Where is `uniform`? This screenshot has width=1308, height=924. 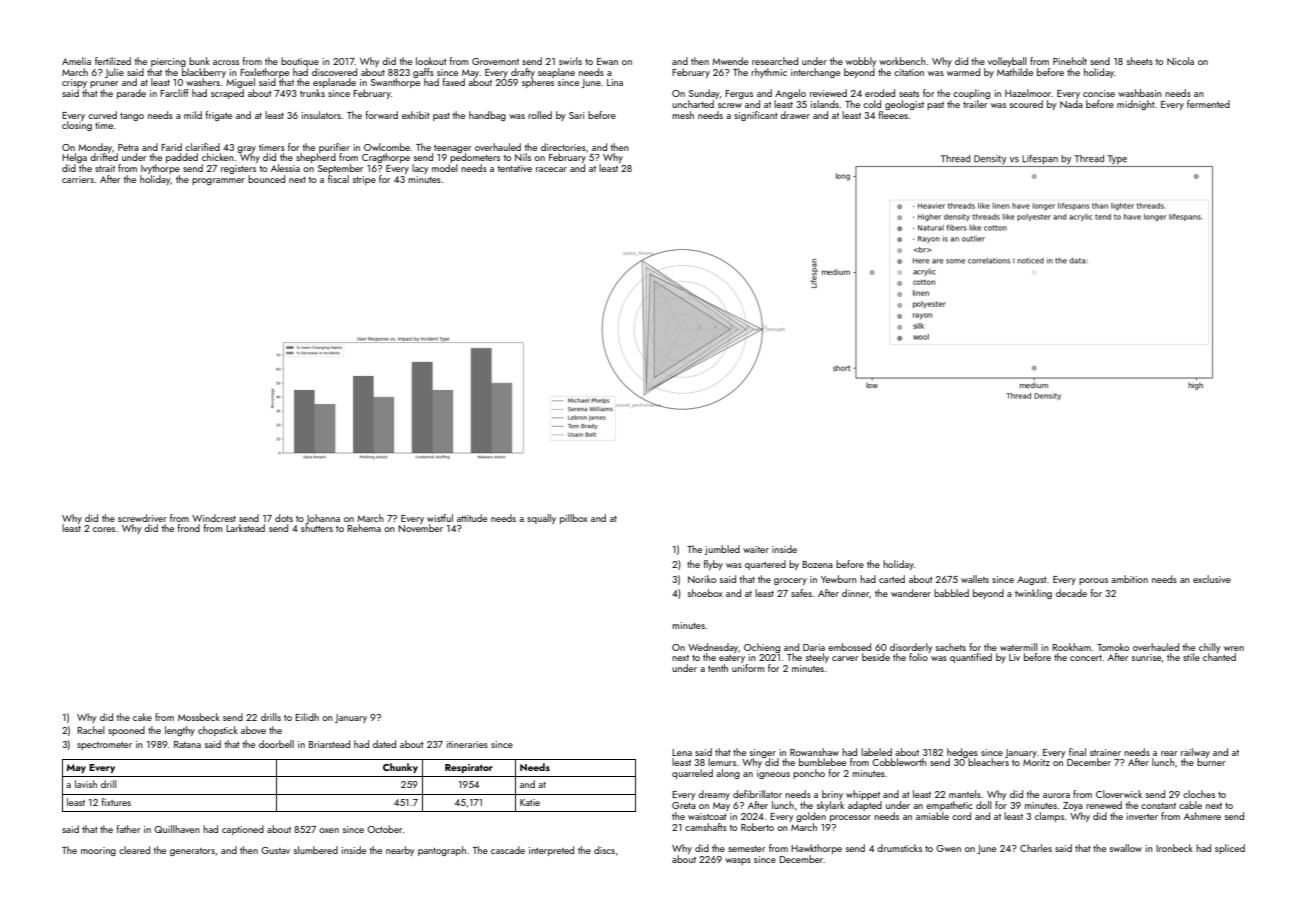
uniform is located at coordinates (748, 668).
